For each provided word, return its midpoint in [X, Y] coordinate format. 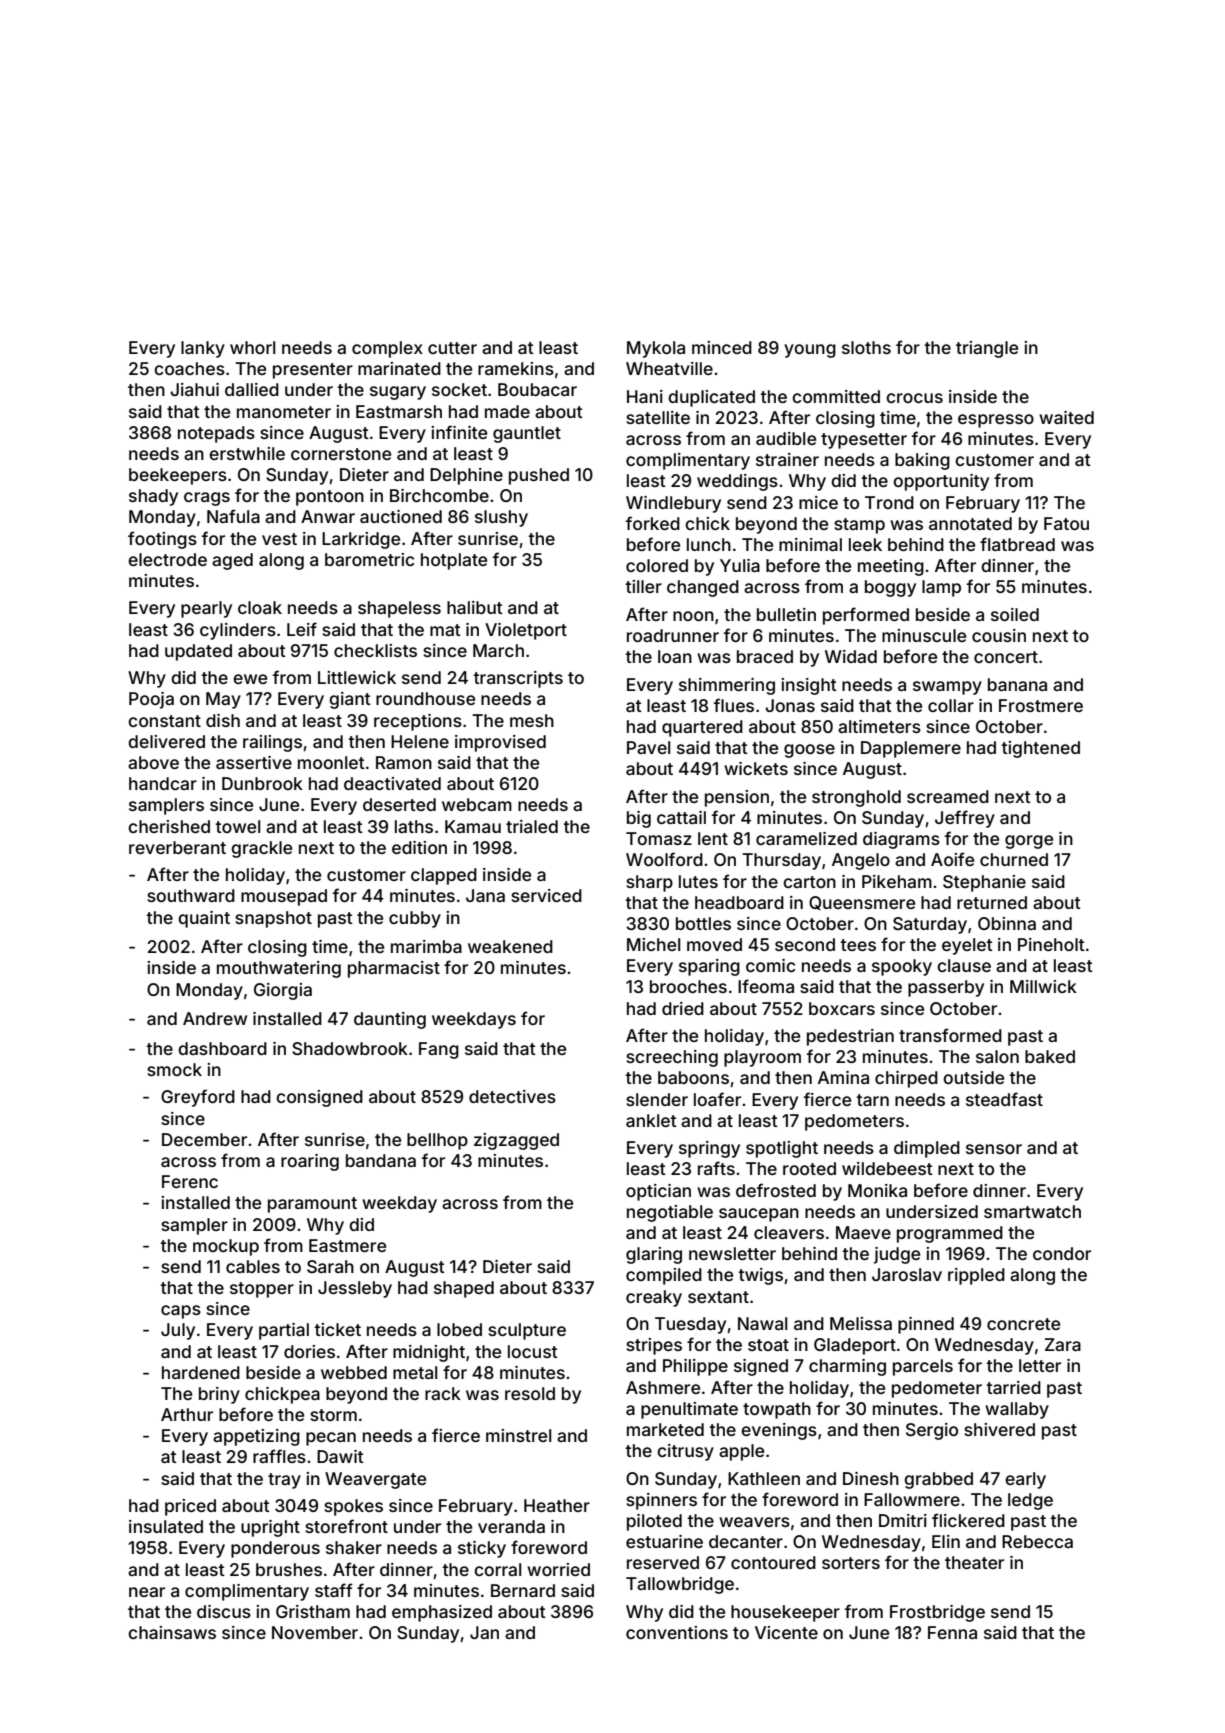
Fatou [1066, 523]
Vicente [786, 1632]
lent [713, 838]
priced [190, 1507]
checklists [375, 650]
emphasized [442, 1613]
